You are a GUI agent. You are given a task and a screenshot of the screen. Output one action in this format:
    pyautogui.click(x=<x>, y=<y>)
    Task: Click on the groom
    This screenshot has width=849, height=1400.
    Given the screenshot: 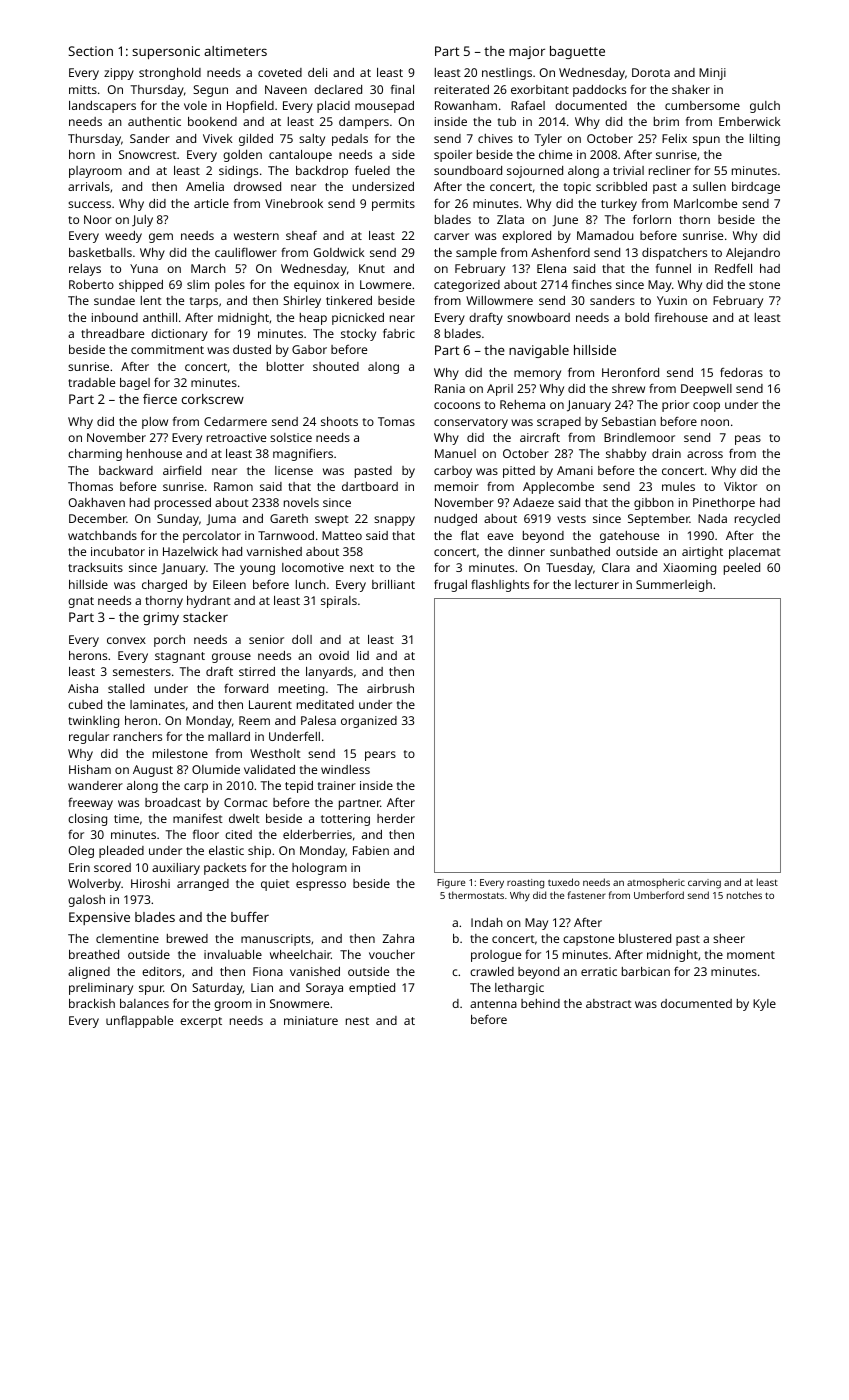 What is the action you would take?
    pyautogui.click(x=233, y=1006)
